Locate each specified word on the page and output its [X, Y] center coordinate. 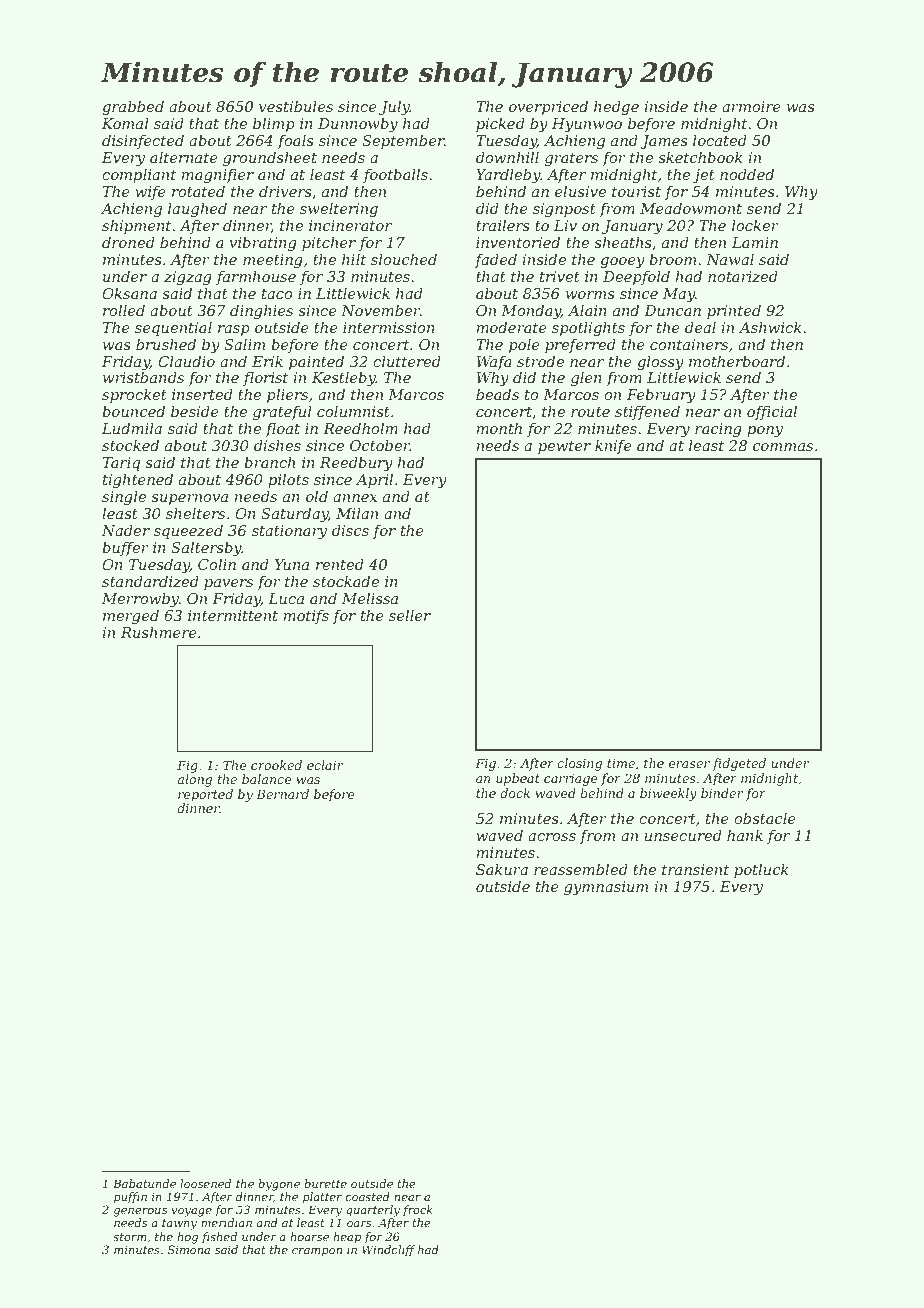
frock [418, 1211]
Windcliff [388, 1251]
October [380, 445]
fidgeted [739, 764]
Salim [244, 344]
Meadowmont [691, 208]
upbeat [518, 779]
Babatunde [144, 1183]
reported [205, 795]
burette [325, 1183]
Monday [531, 312]
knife [613, 446]
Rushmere [159, 632]
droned [128, 242]
